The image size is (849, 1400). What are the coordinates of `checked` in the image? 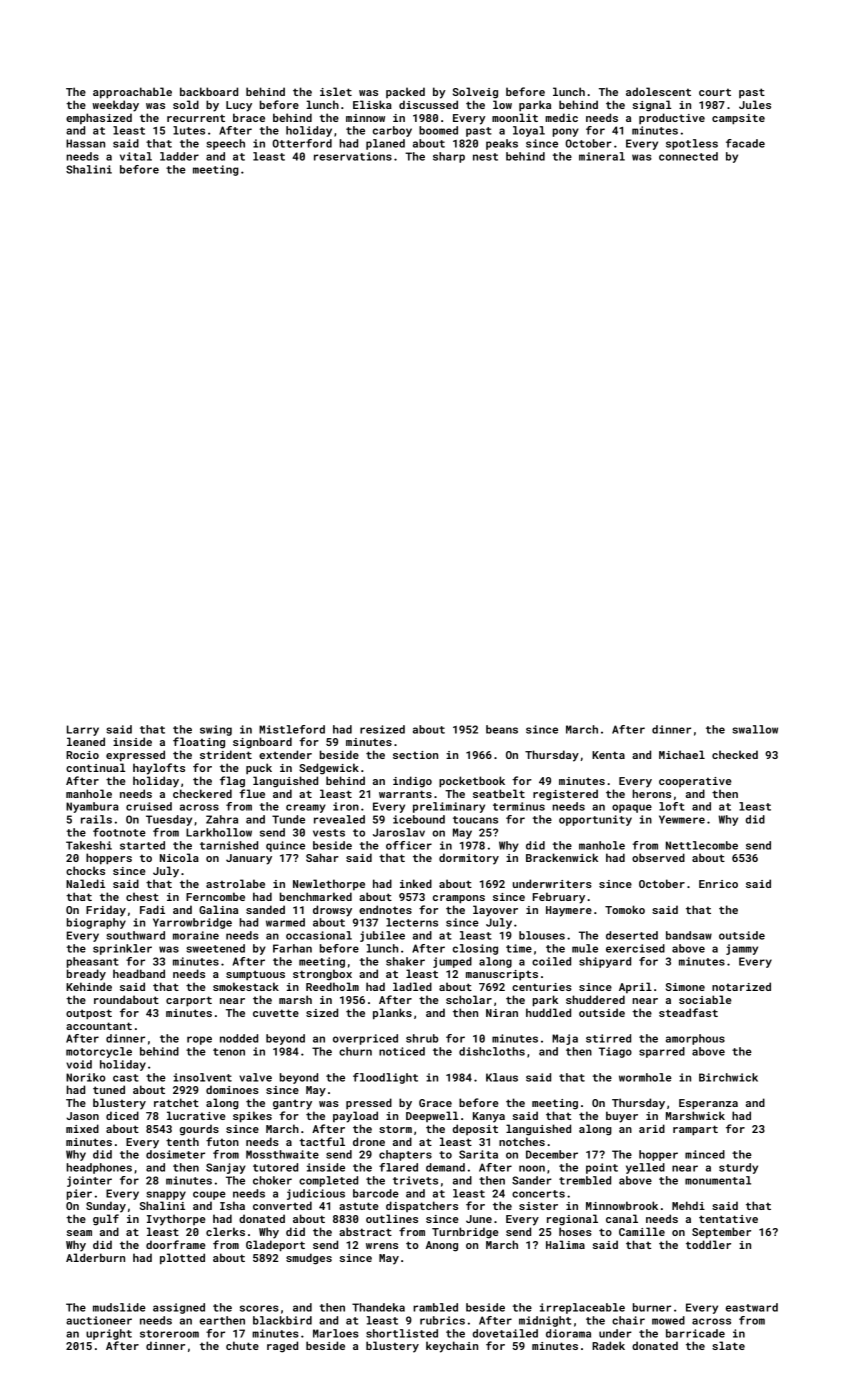 It's located at (735, 754).
